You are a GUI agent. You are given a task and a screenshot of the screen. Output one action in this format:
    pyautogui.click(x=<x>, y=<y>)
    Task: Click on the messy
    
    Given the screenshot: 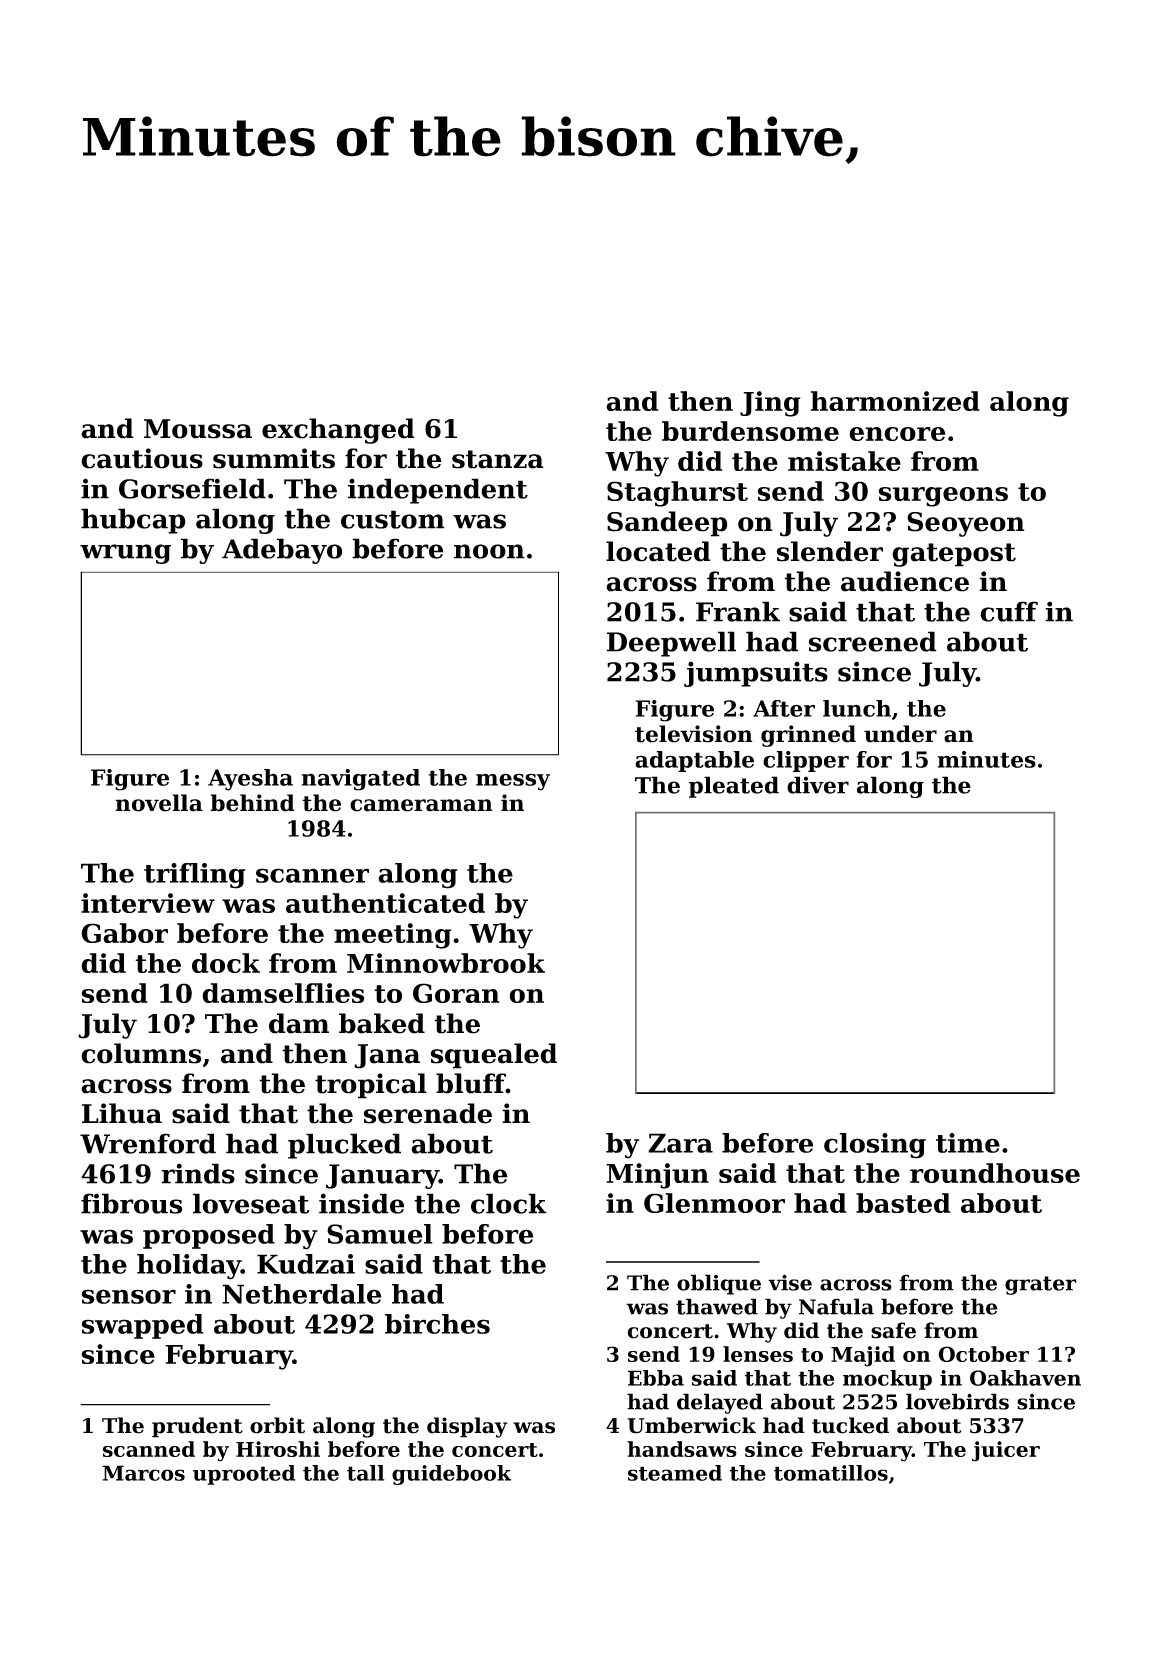 What is the action you would take?
    pyautogui.click(x=513, y=782)
